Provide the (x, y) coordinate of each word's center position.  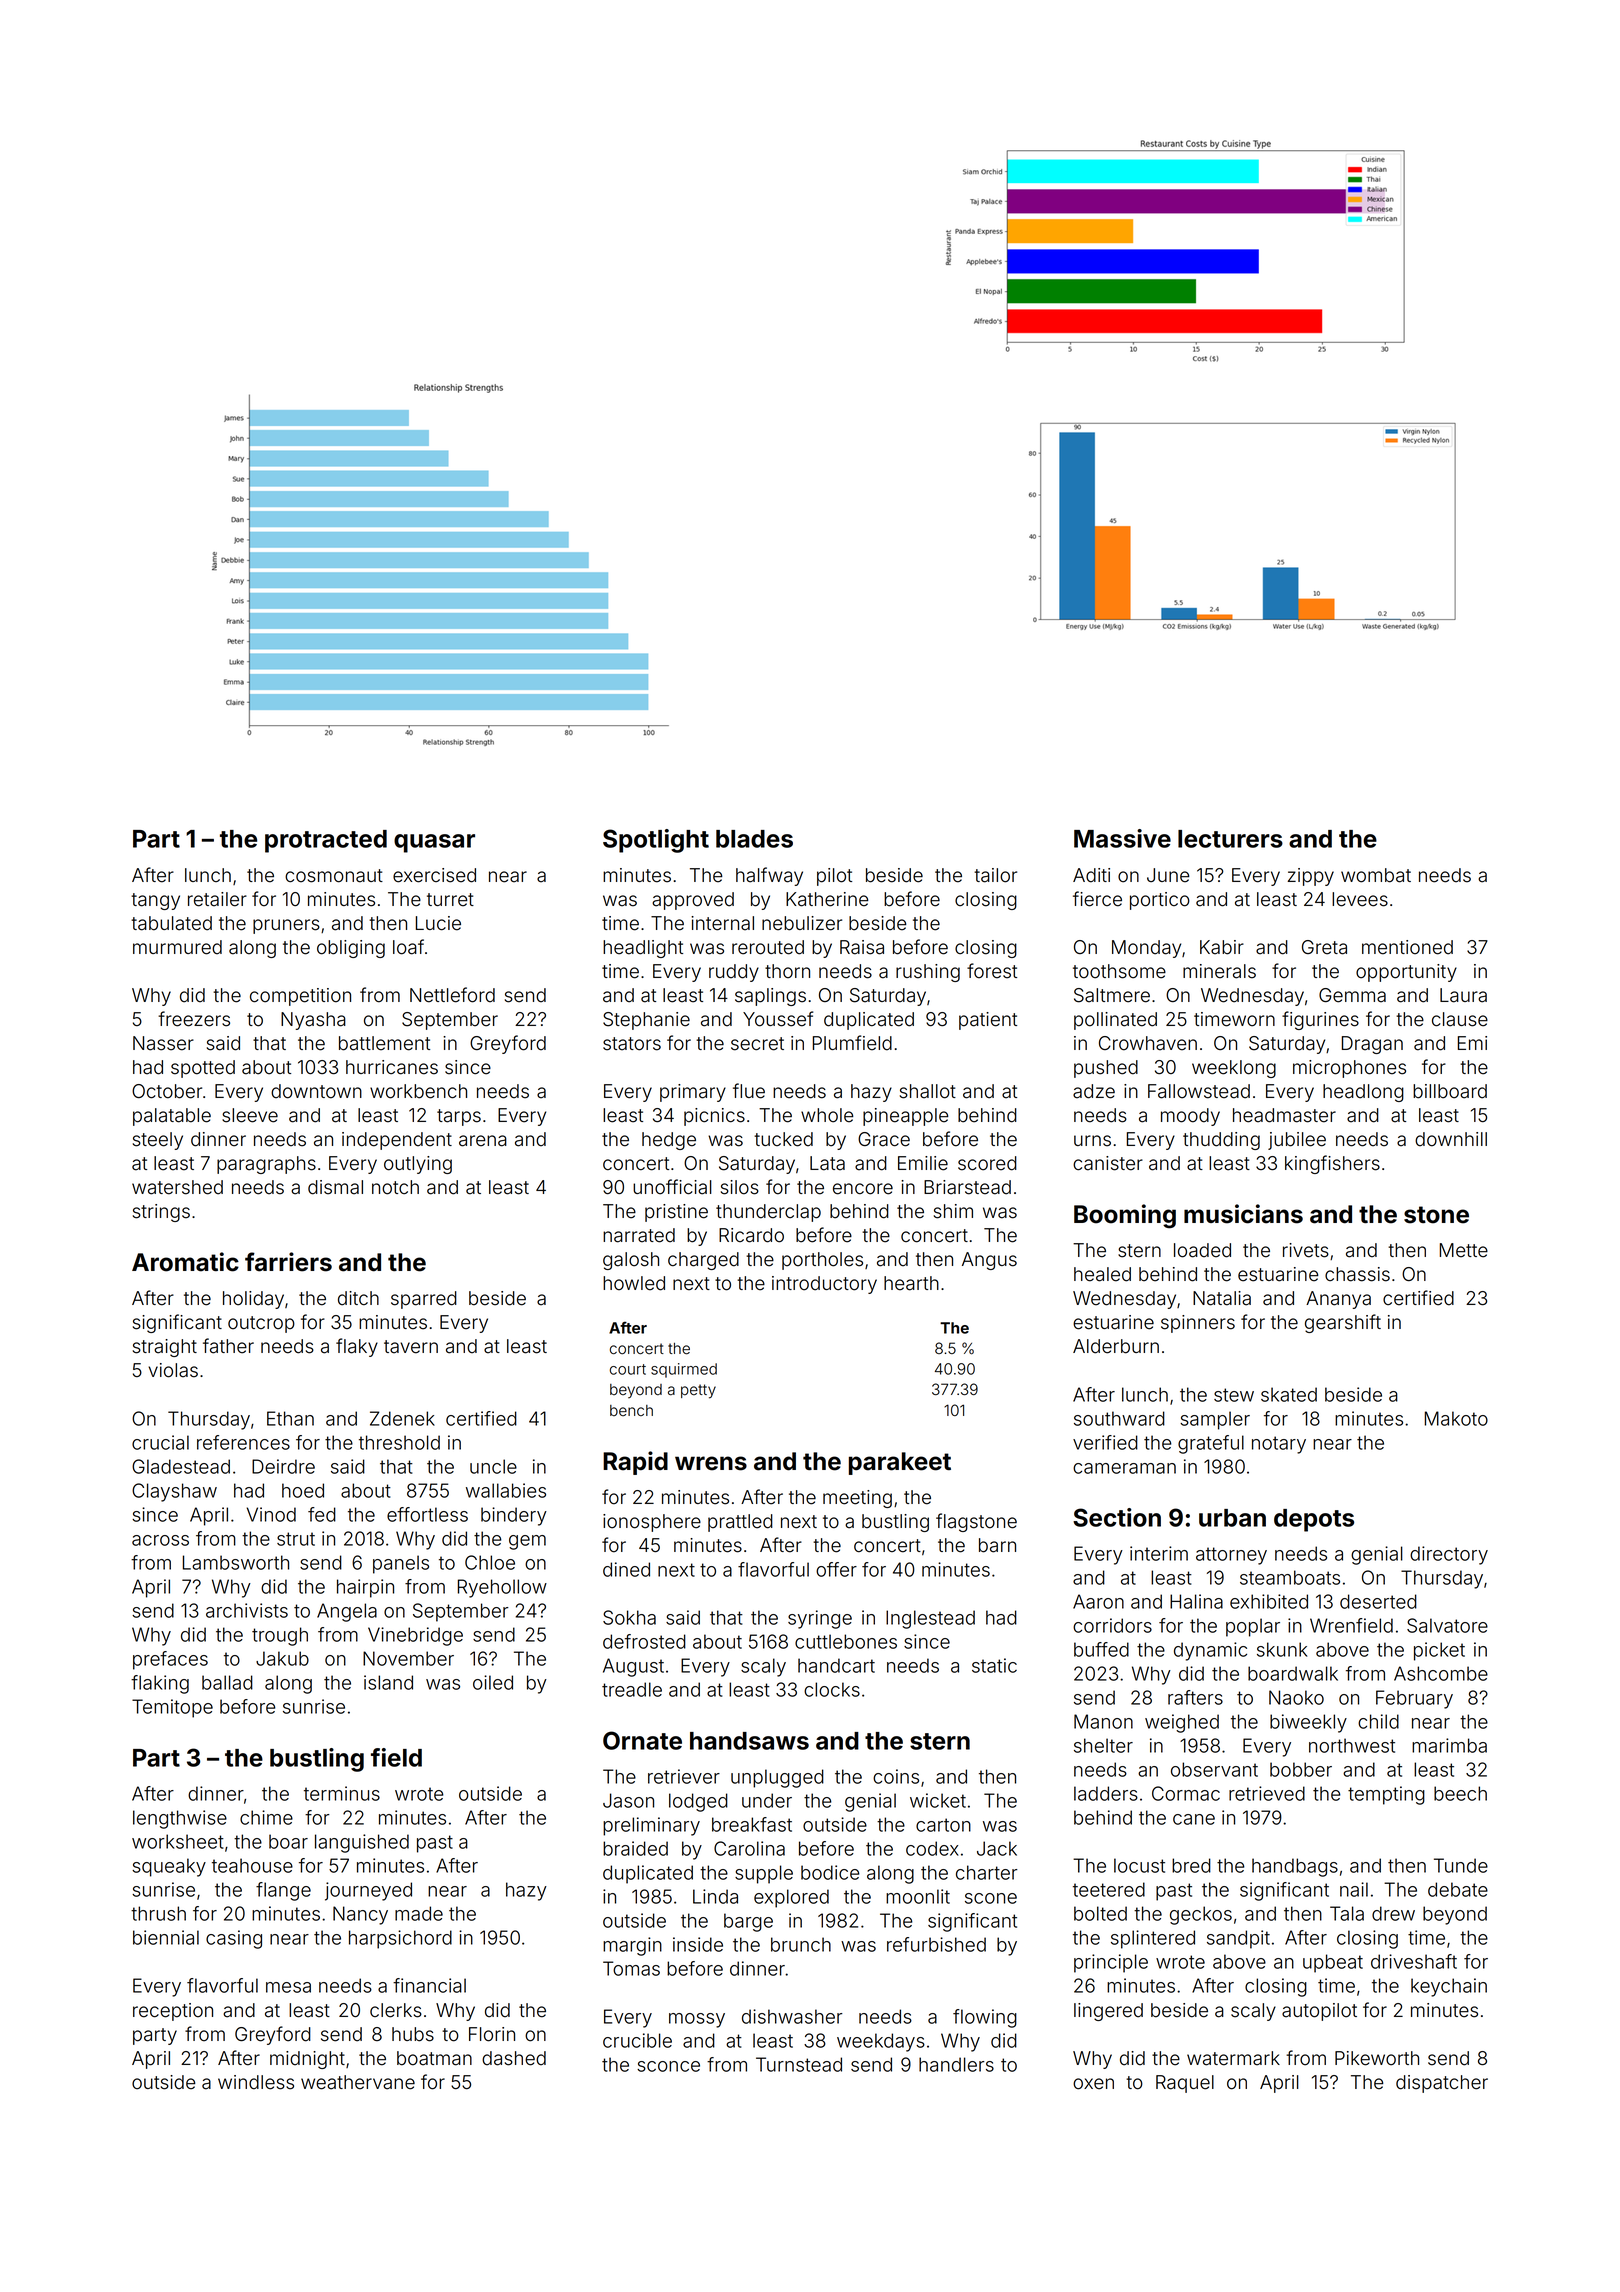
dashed (514, 2058)
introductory (824, 1285)
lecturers (1230, 839)
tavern (411, 1347)
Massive (1122, 838)
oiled (493, 1682)
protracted (326, 841)
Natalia (1222, 1298)
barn (997, 1545)
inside (698, 1944)
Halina (1196, 1601)
